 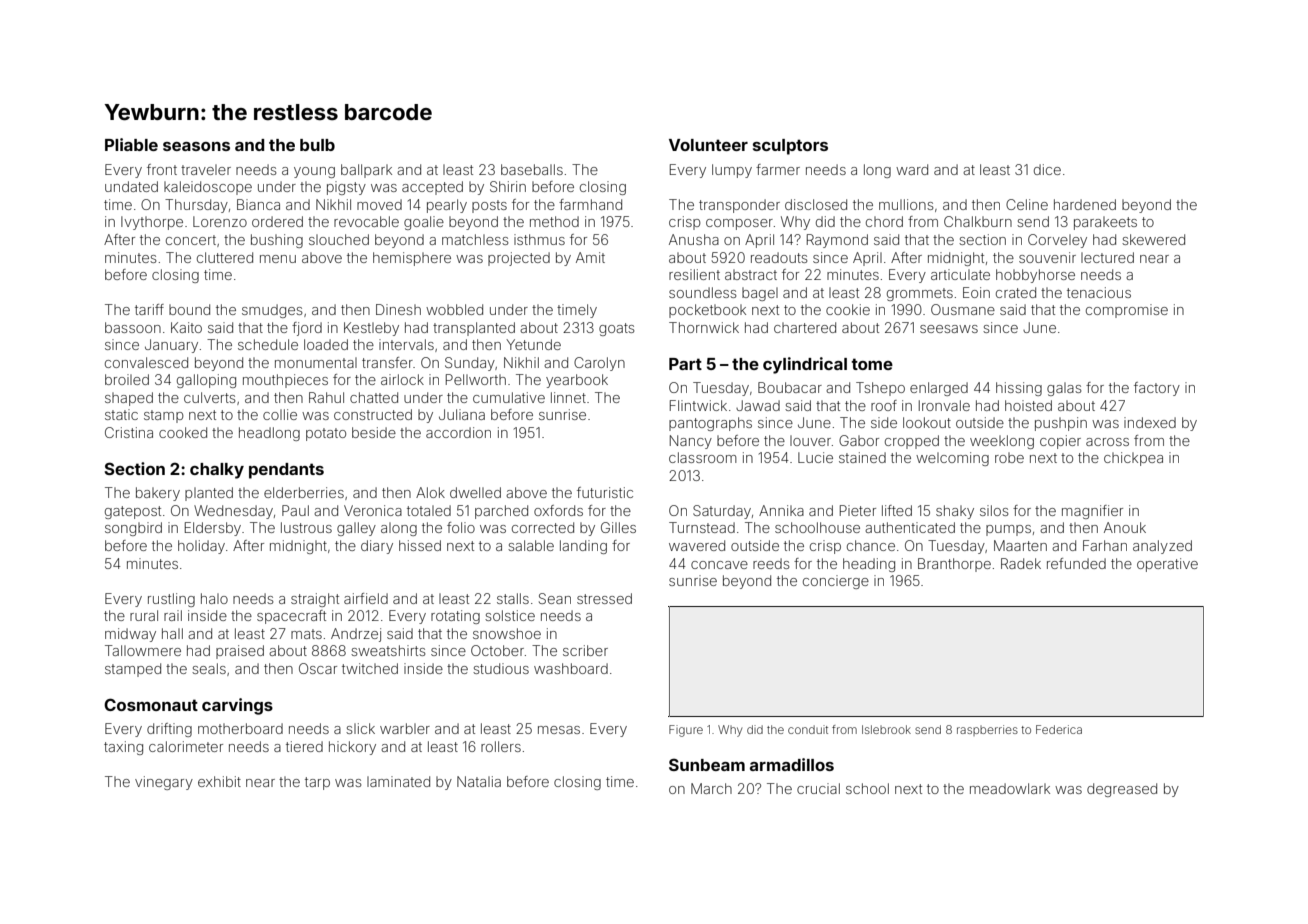 I want to click on futuristic, so click(x=605, y=492).
